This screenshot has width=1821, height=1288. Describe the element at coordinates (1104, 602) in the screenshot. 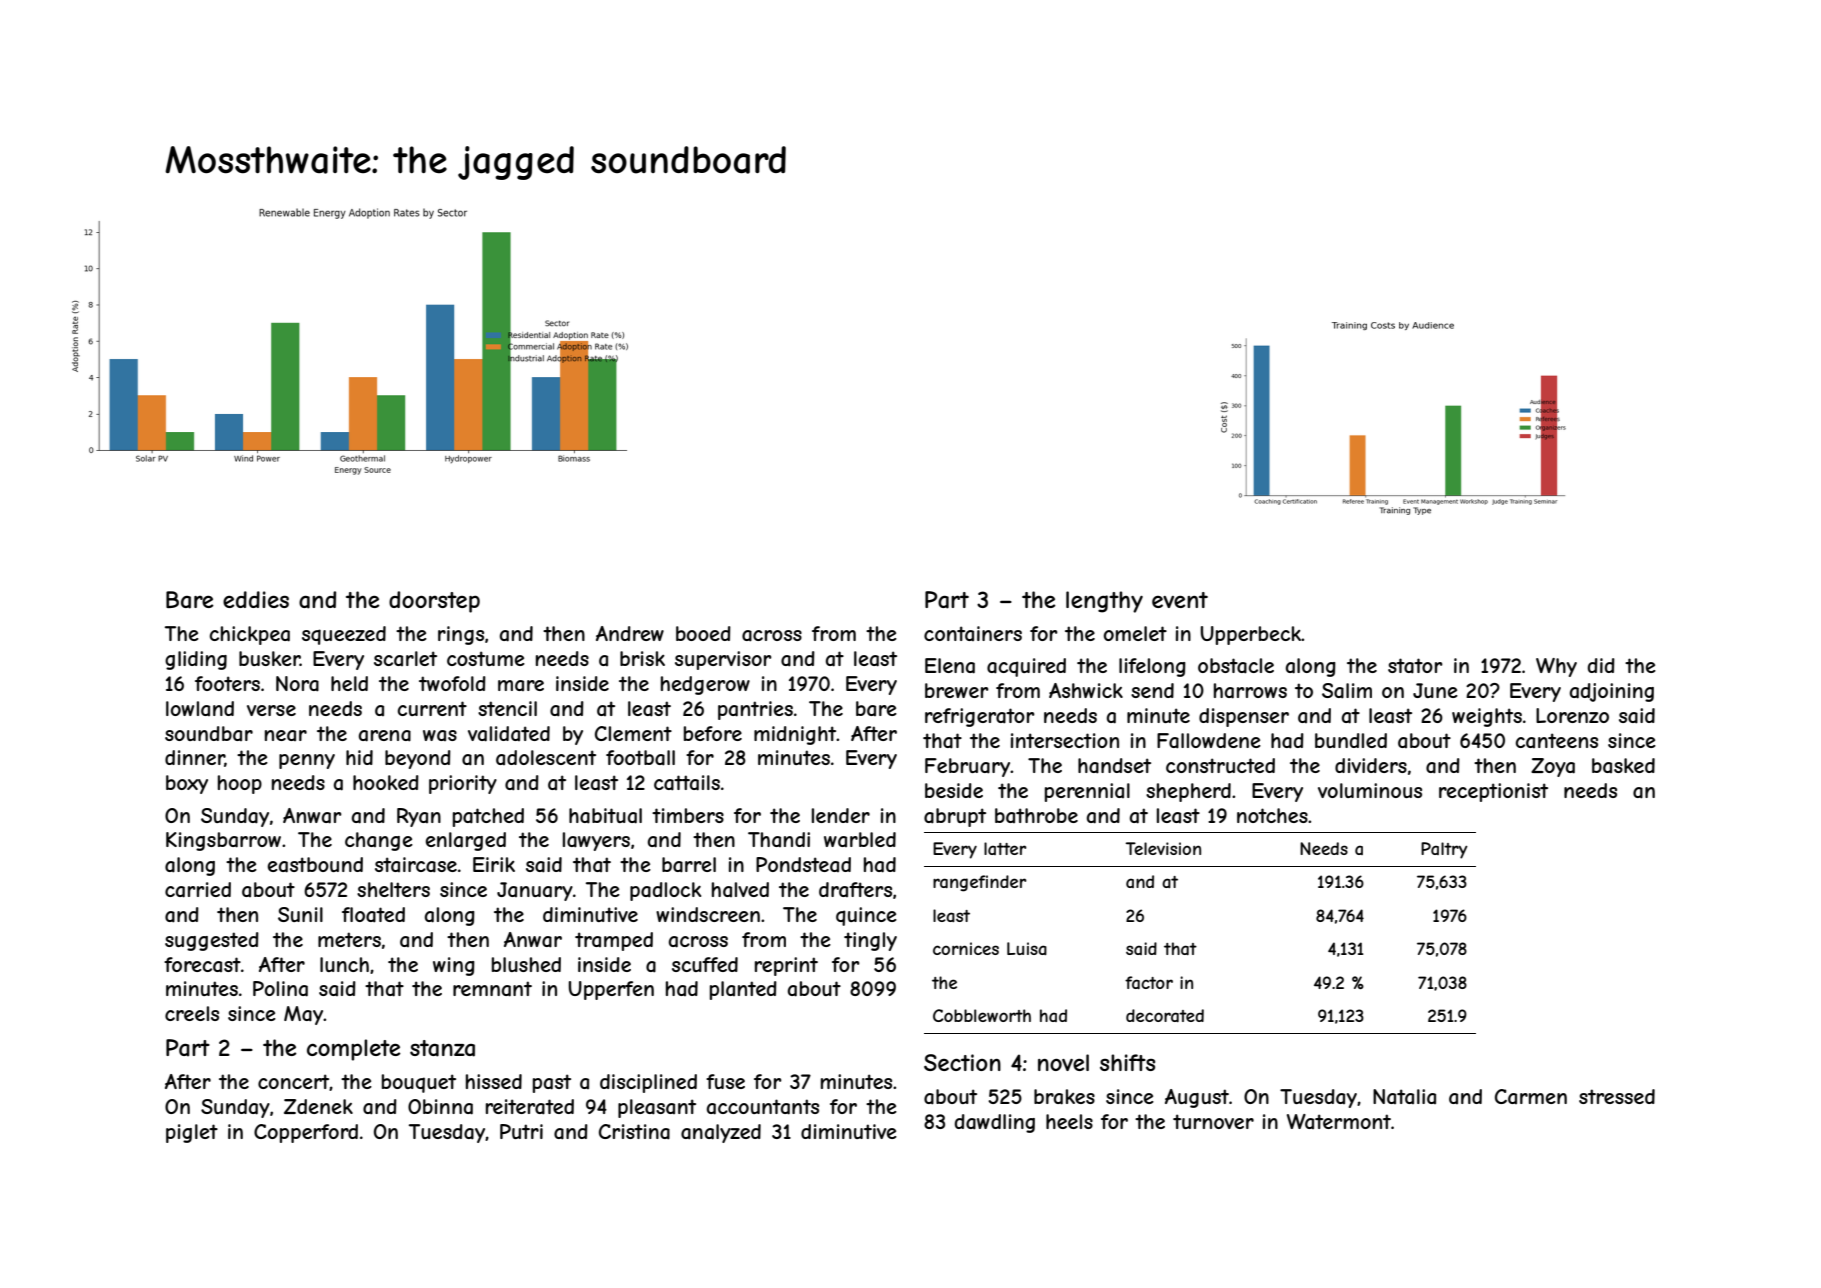

I see `lengthy` at that location.
